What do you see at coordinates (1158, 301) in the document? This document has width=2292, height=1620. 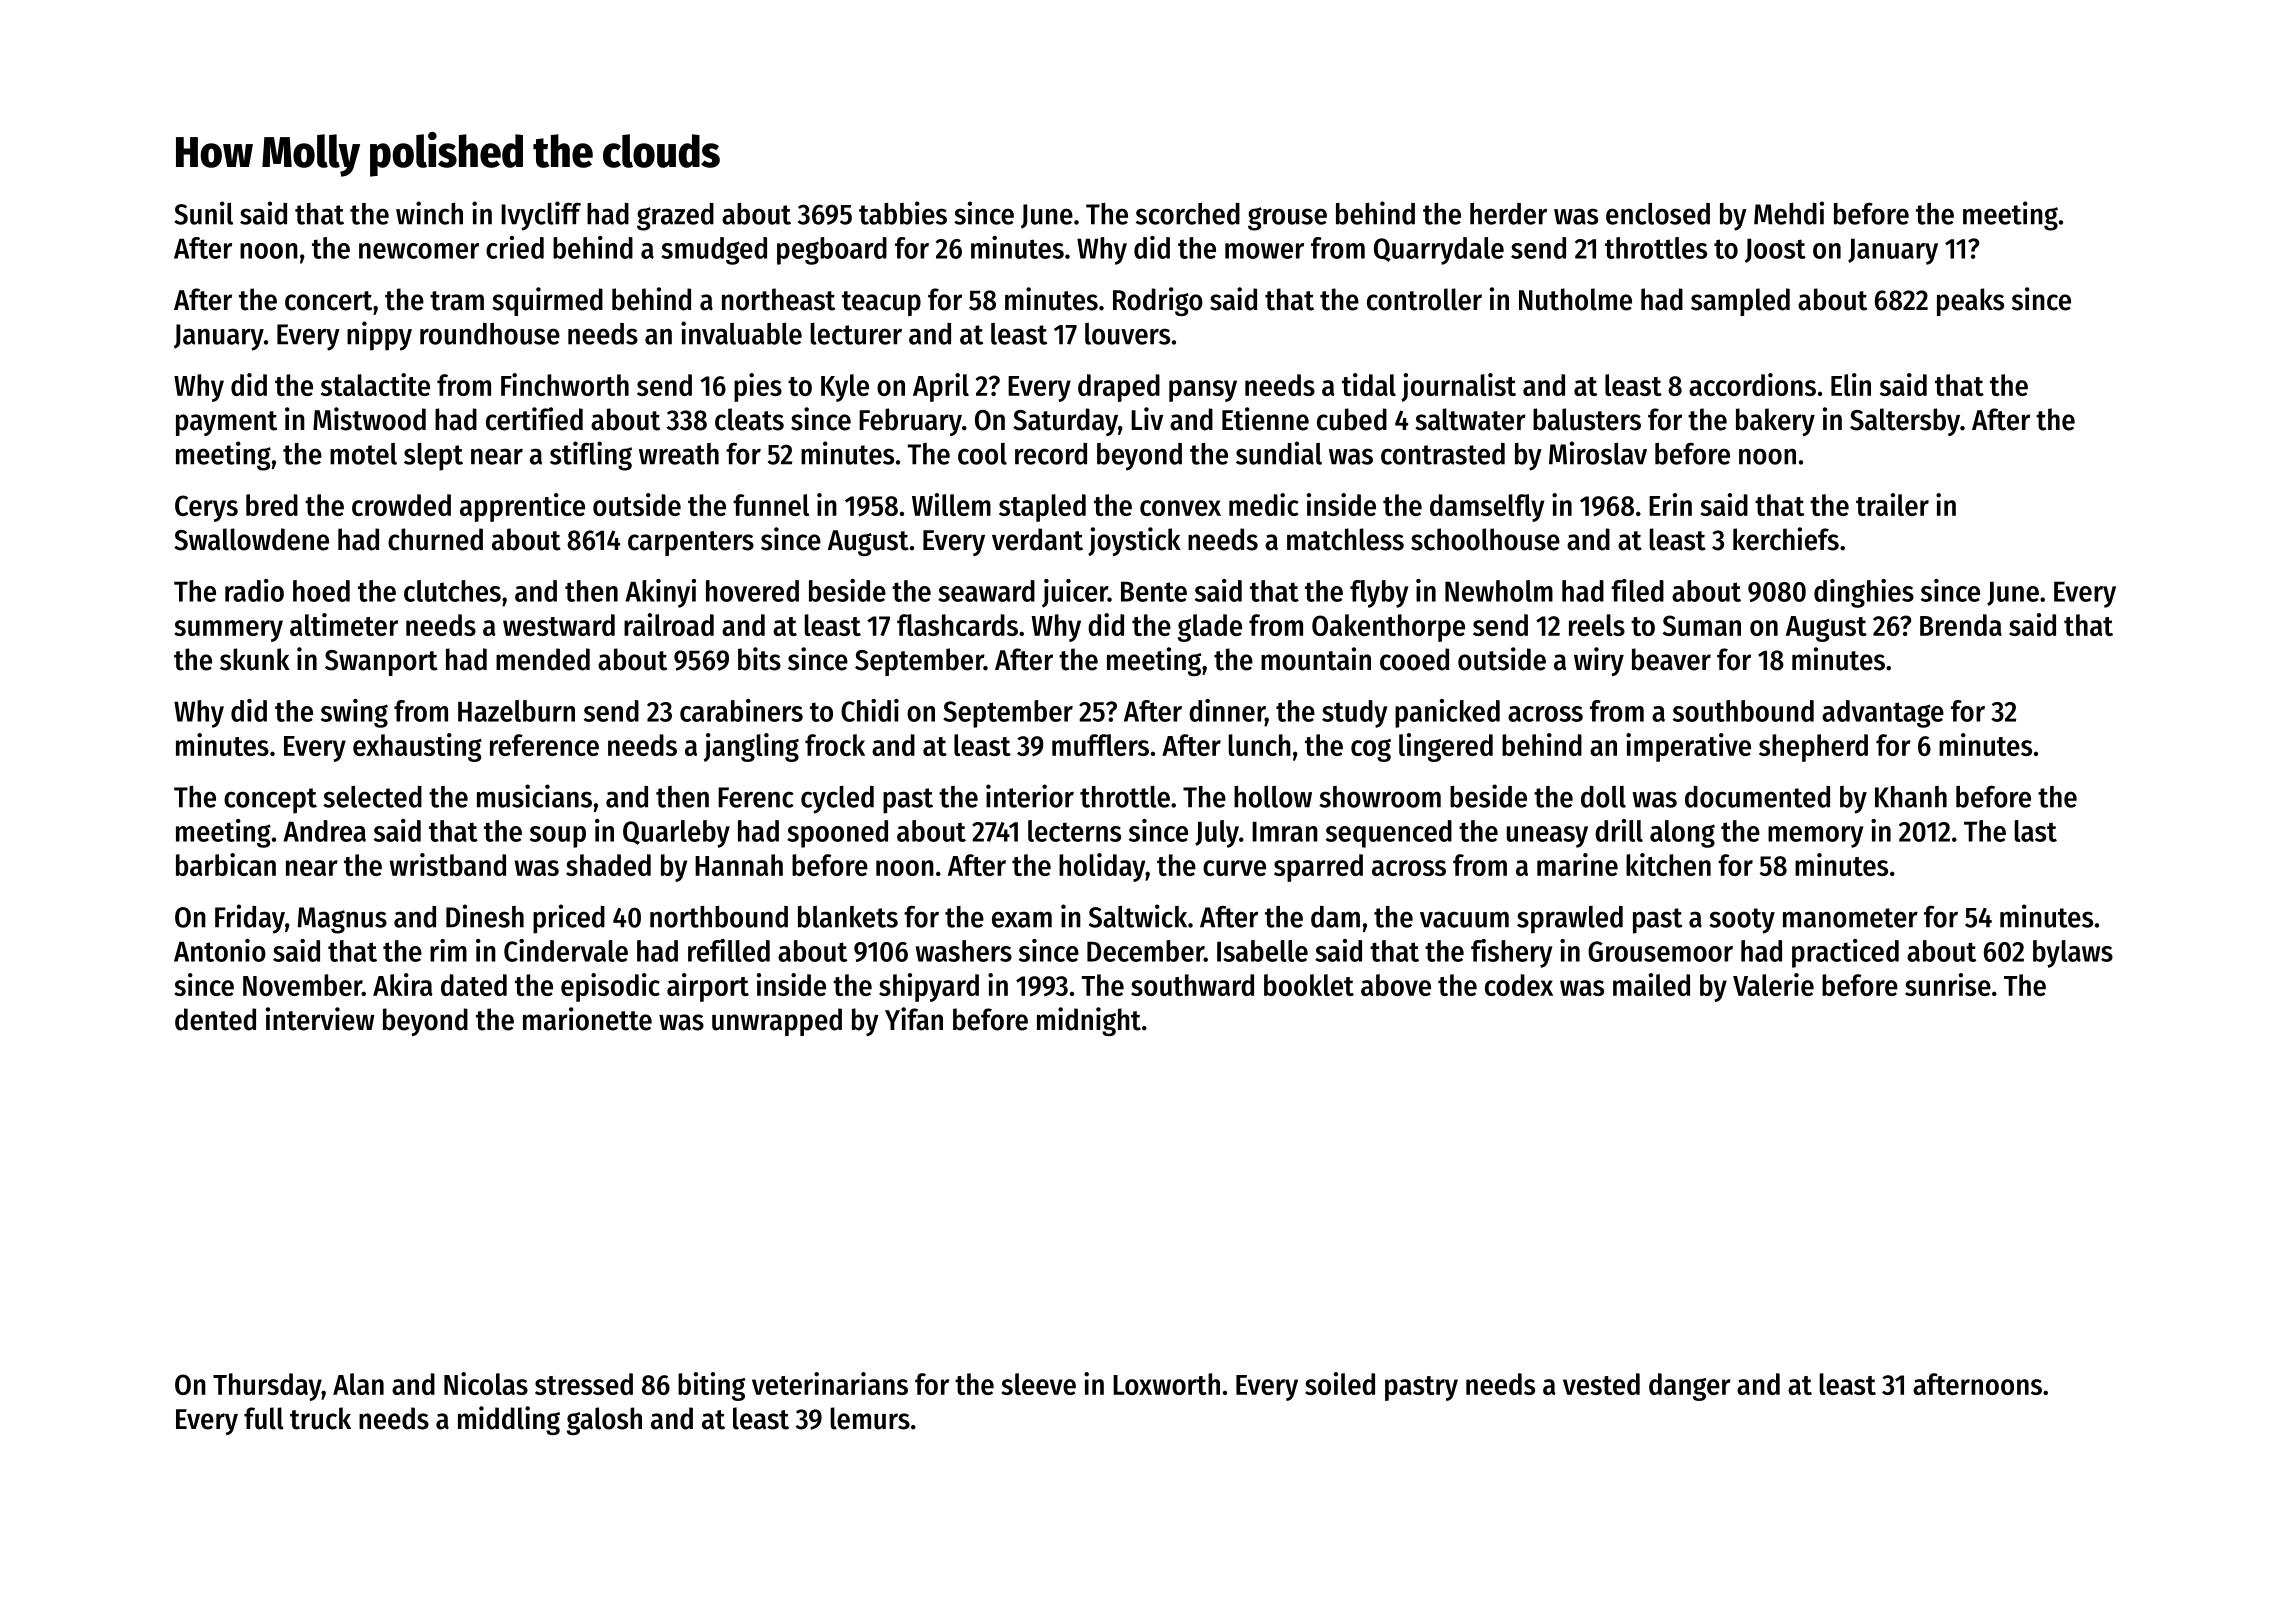 I see `Rodrigo` at bounding box center [1158, 301].
